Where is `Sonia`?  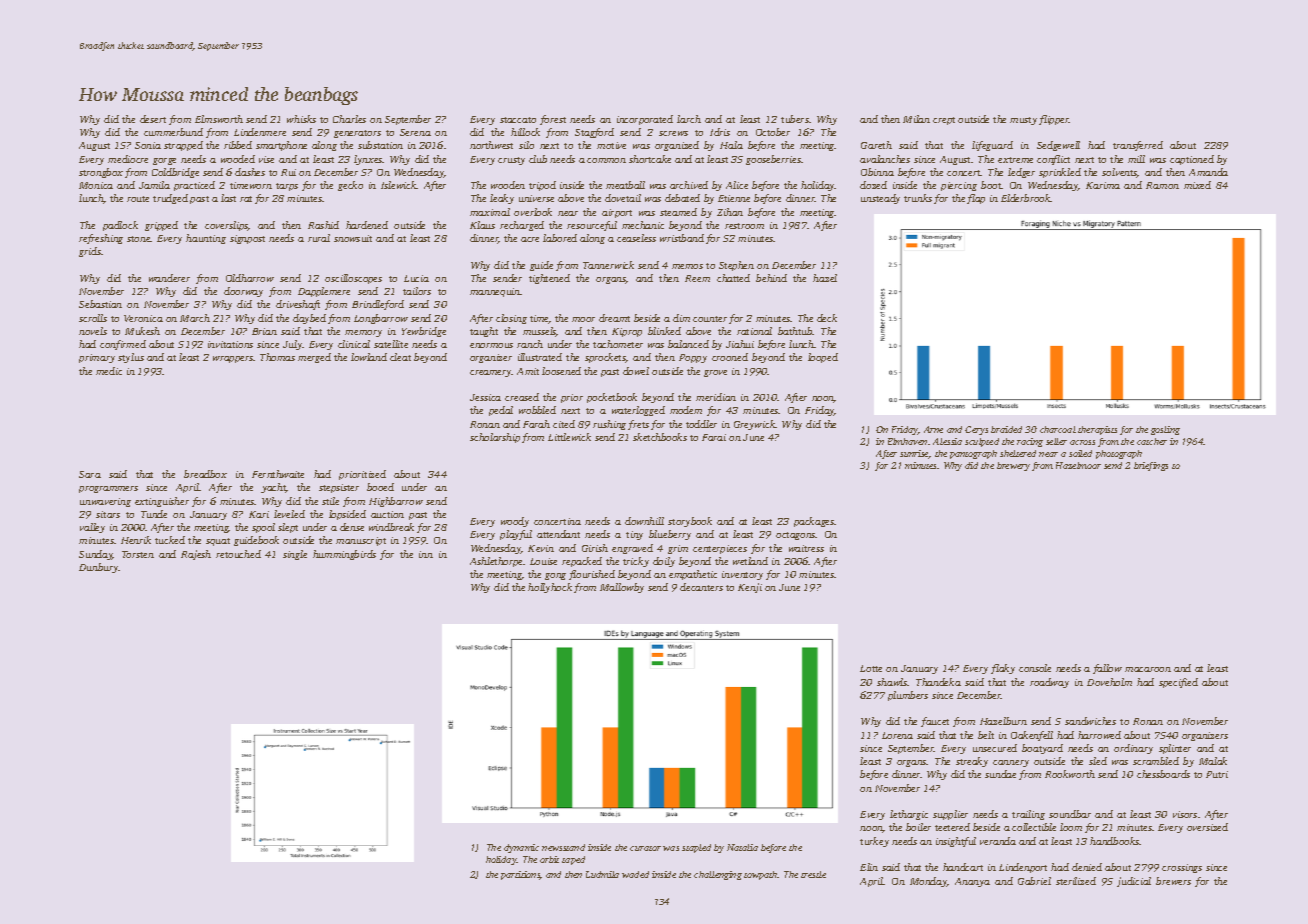
Sonia is located at coordinates (148, 145).
